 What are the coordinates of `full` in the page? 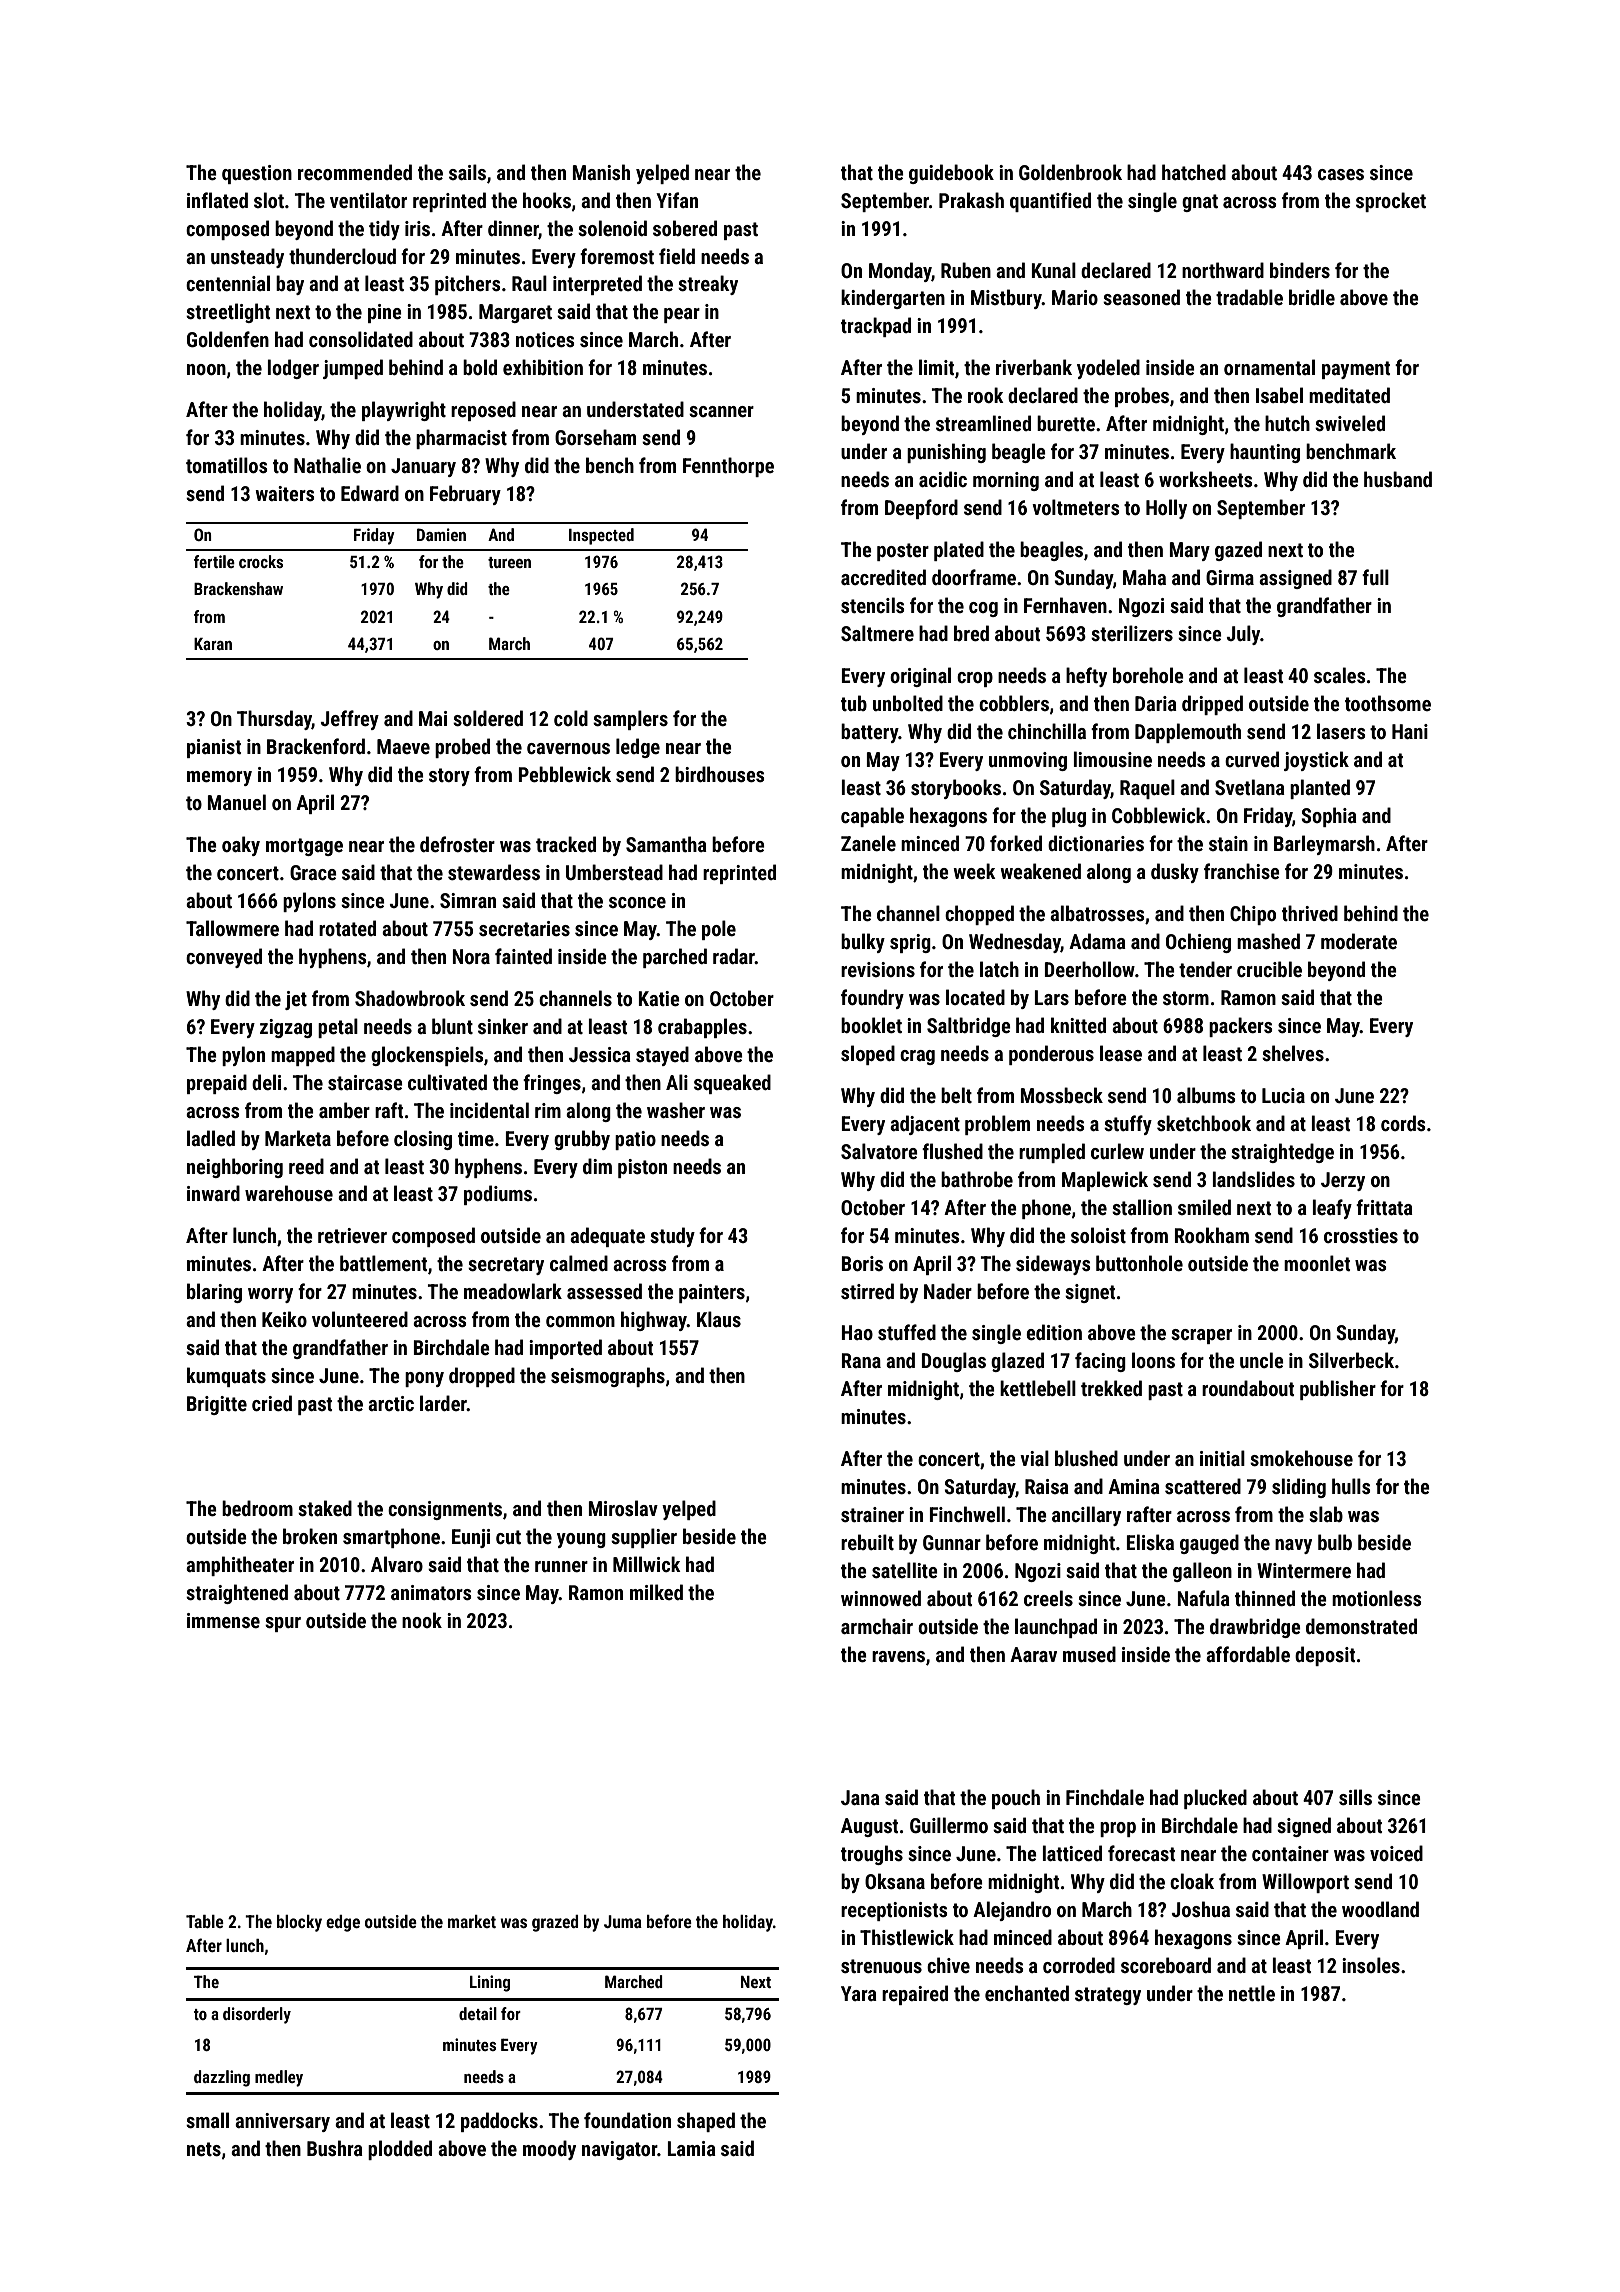 It's located at (1375, 577).
